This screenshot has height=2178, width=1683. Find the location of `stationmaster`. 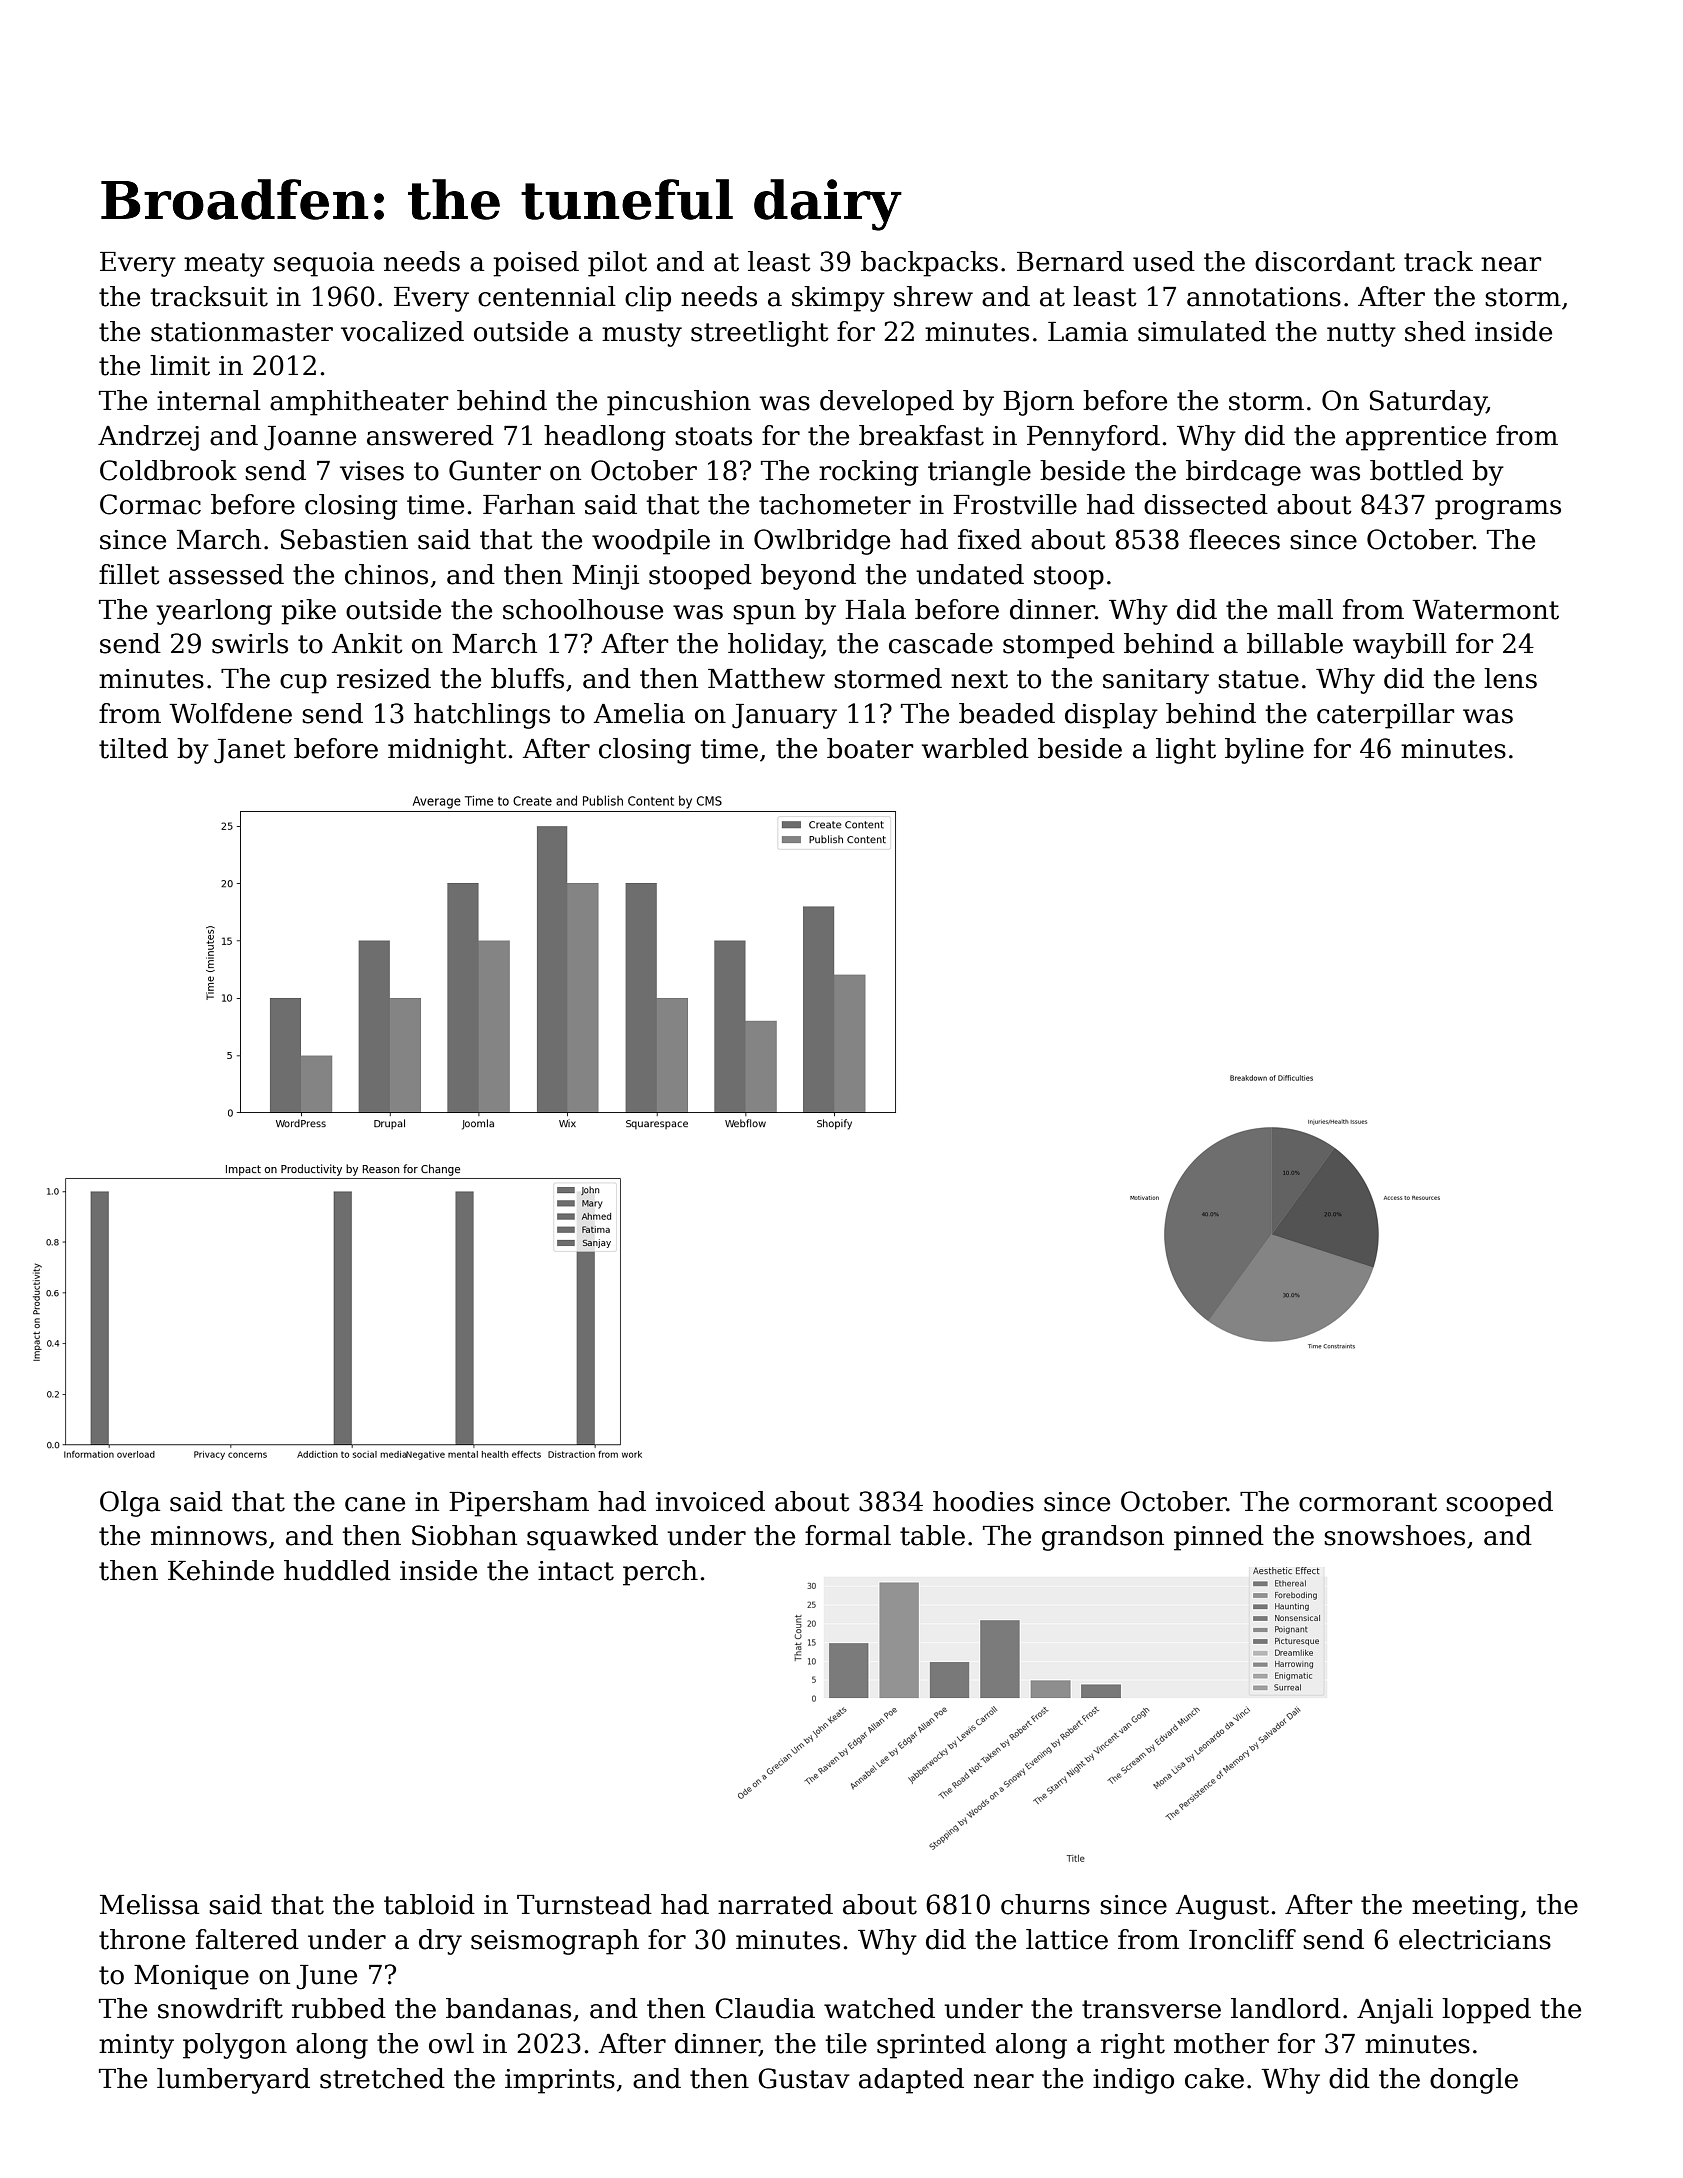

stationmaster is located at coordinates (242, 332).
